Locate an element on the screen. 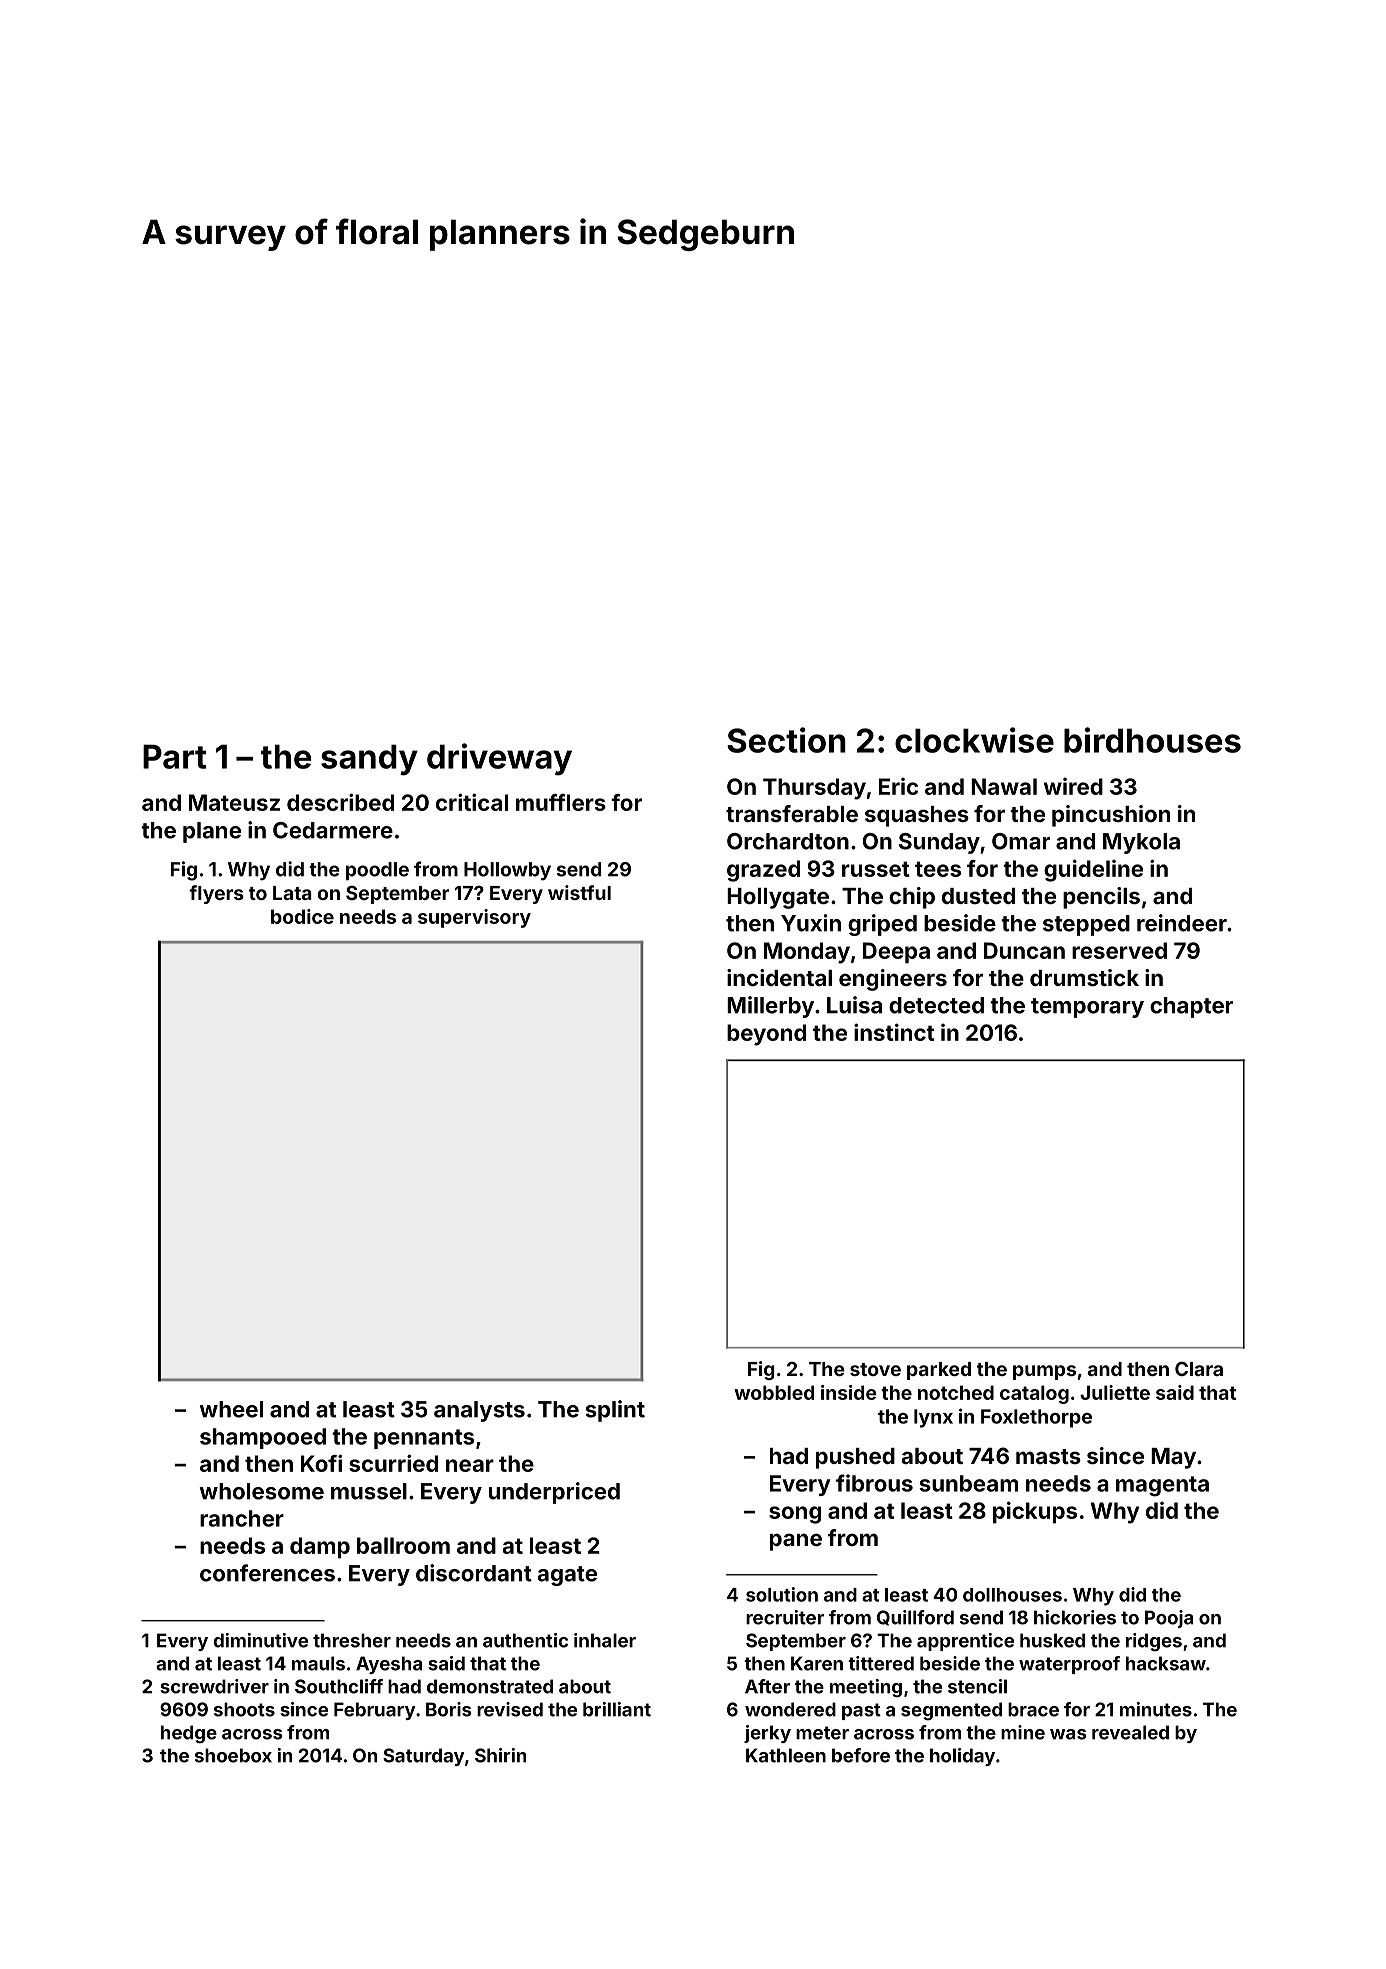 Image resolution: width=1386 pixels, height=1969 pixels. Mykola is located at coordinates (1141, 843).
